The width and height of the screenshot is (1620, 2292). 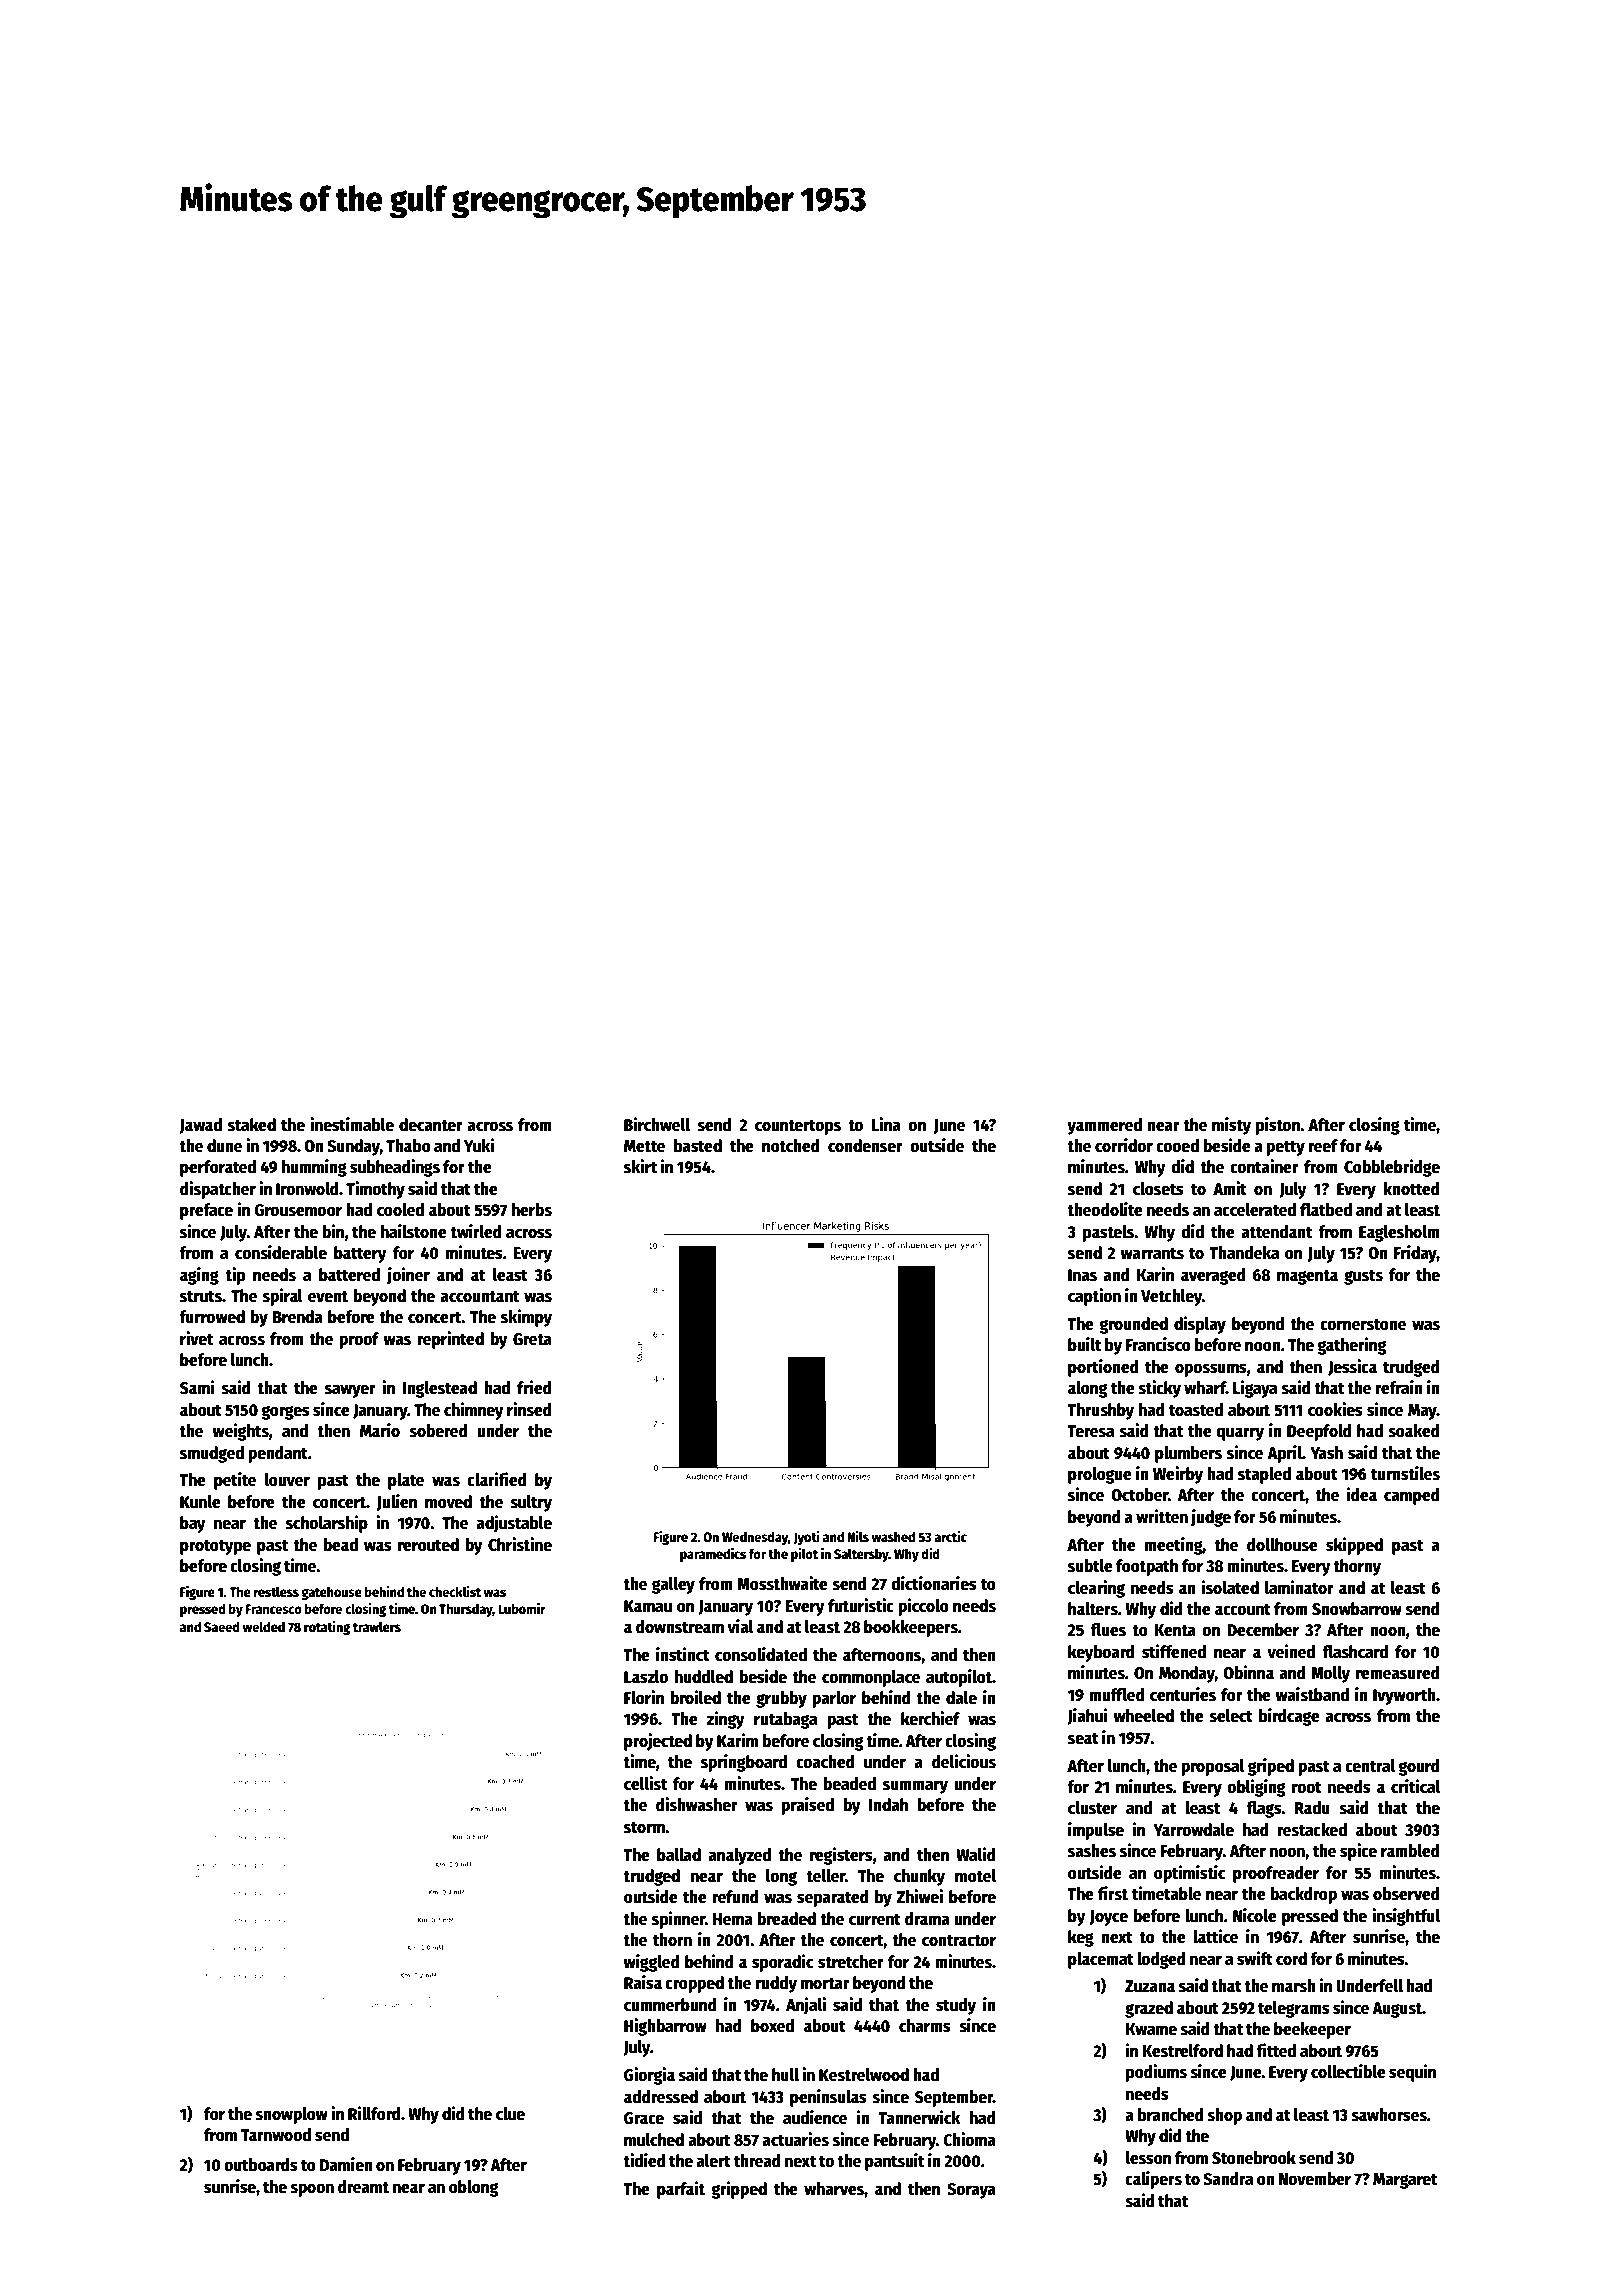 I want to click on piston, so click(x=1278, y=1126).
